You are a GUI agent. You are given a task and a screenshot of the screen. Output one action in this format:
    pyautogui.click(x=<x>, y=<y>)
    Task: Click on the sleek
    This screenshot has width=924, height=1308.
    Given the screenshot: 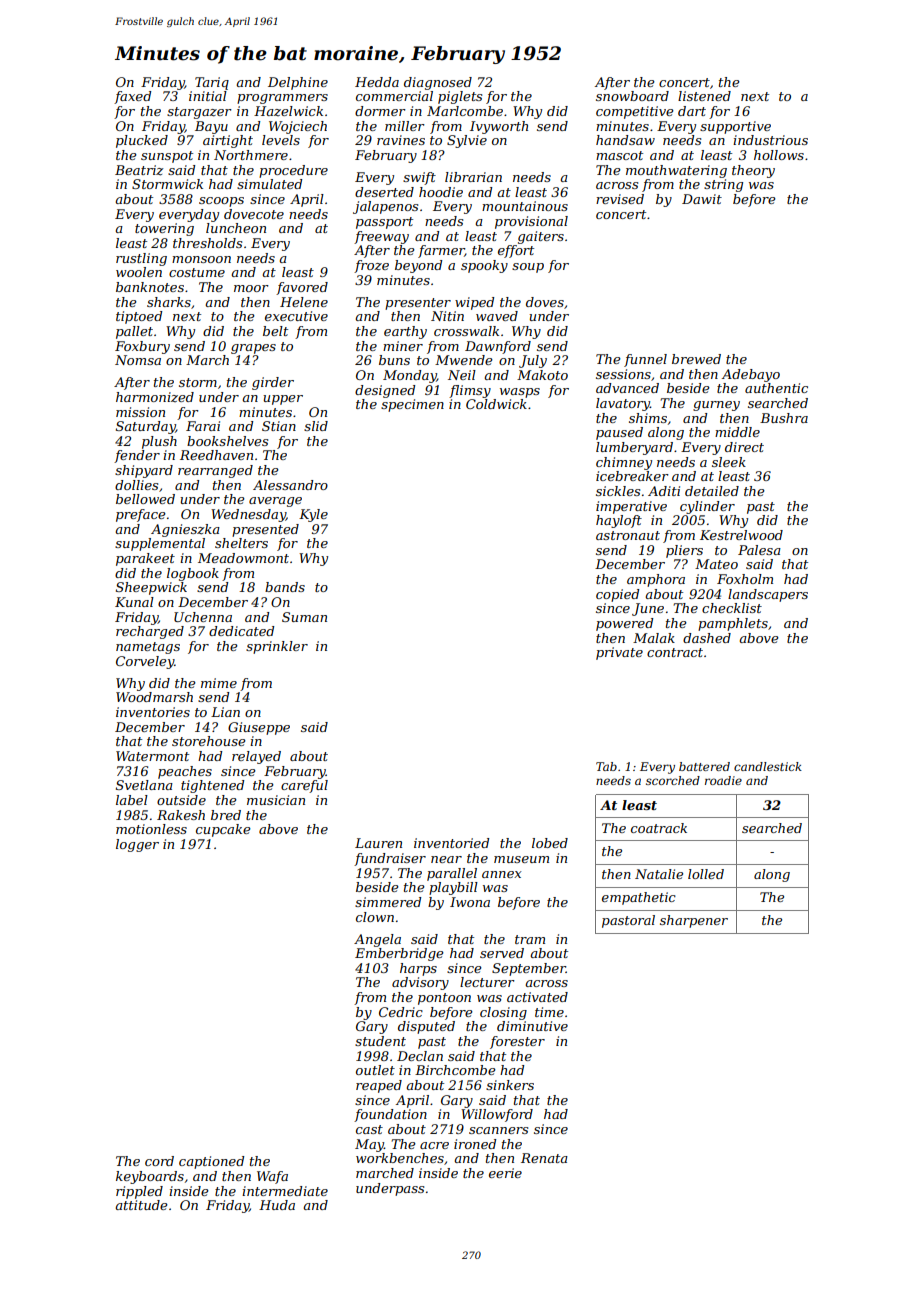 What is the action you would take?
    pyautogui.click(x=729, y=462)
